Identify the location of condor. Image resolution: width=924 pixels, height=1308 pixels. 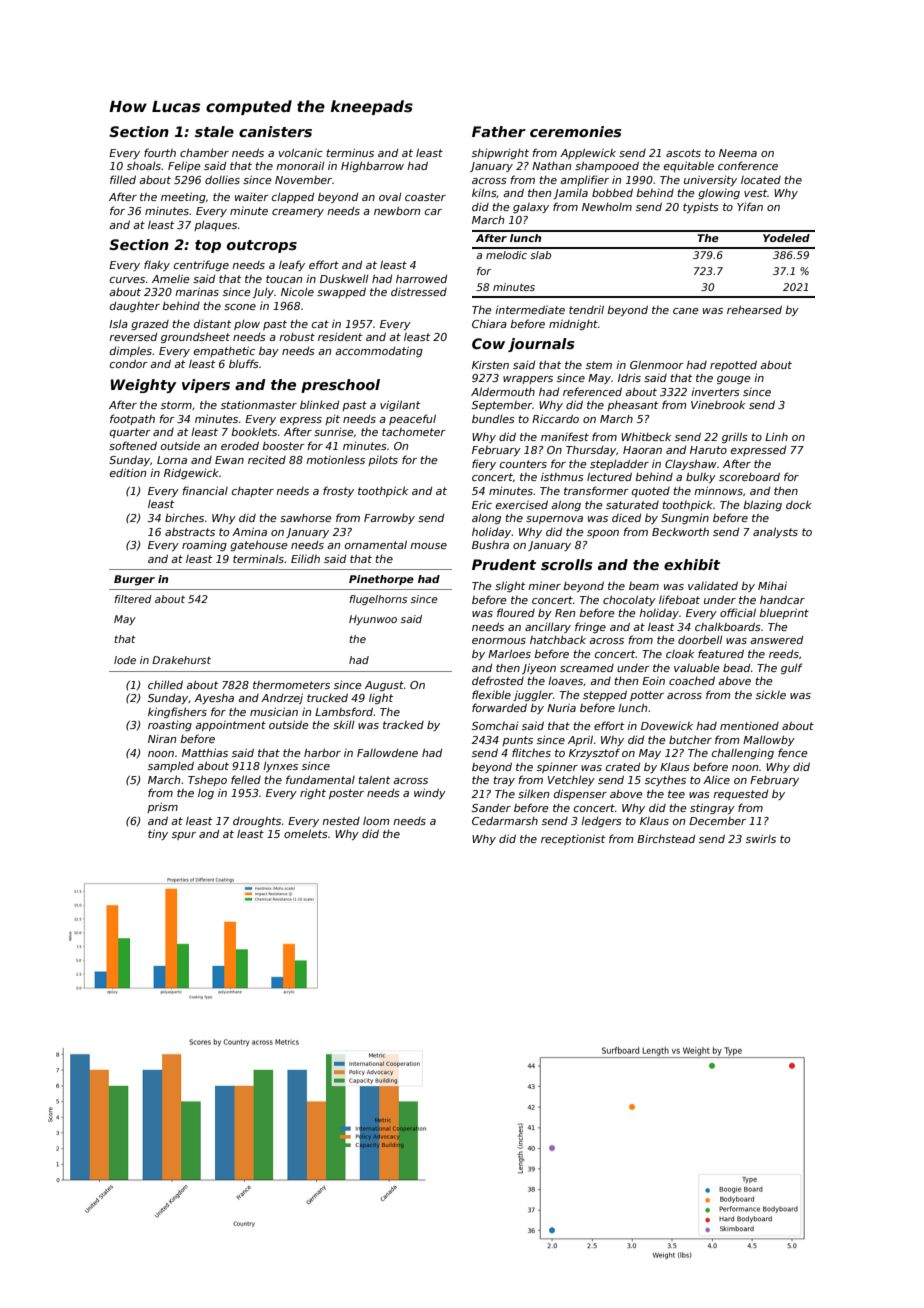
(129, 363).
